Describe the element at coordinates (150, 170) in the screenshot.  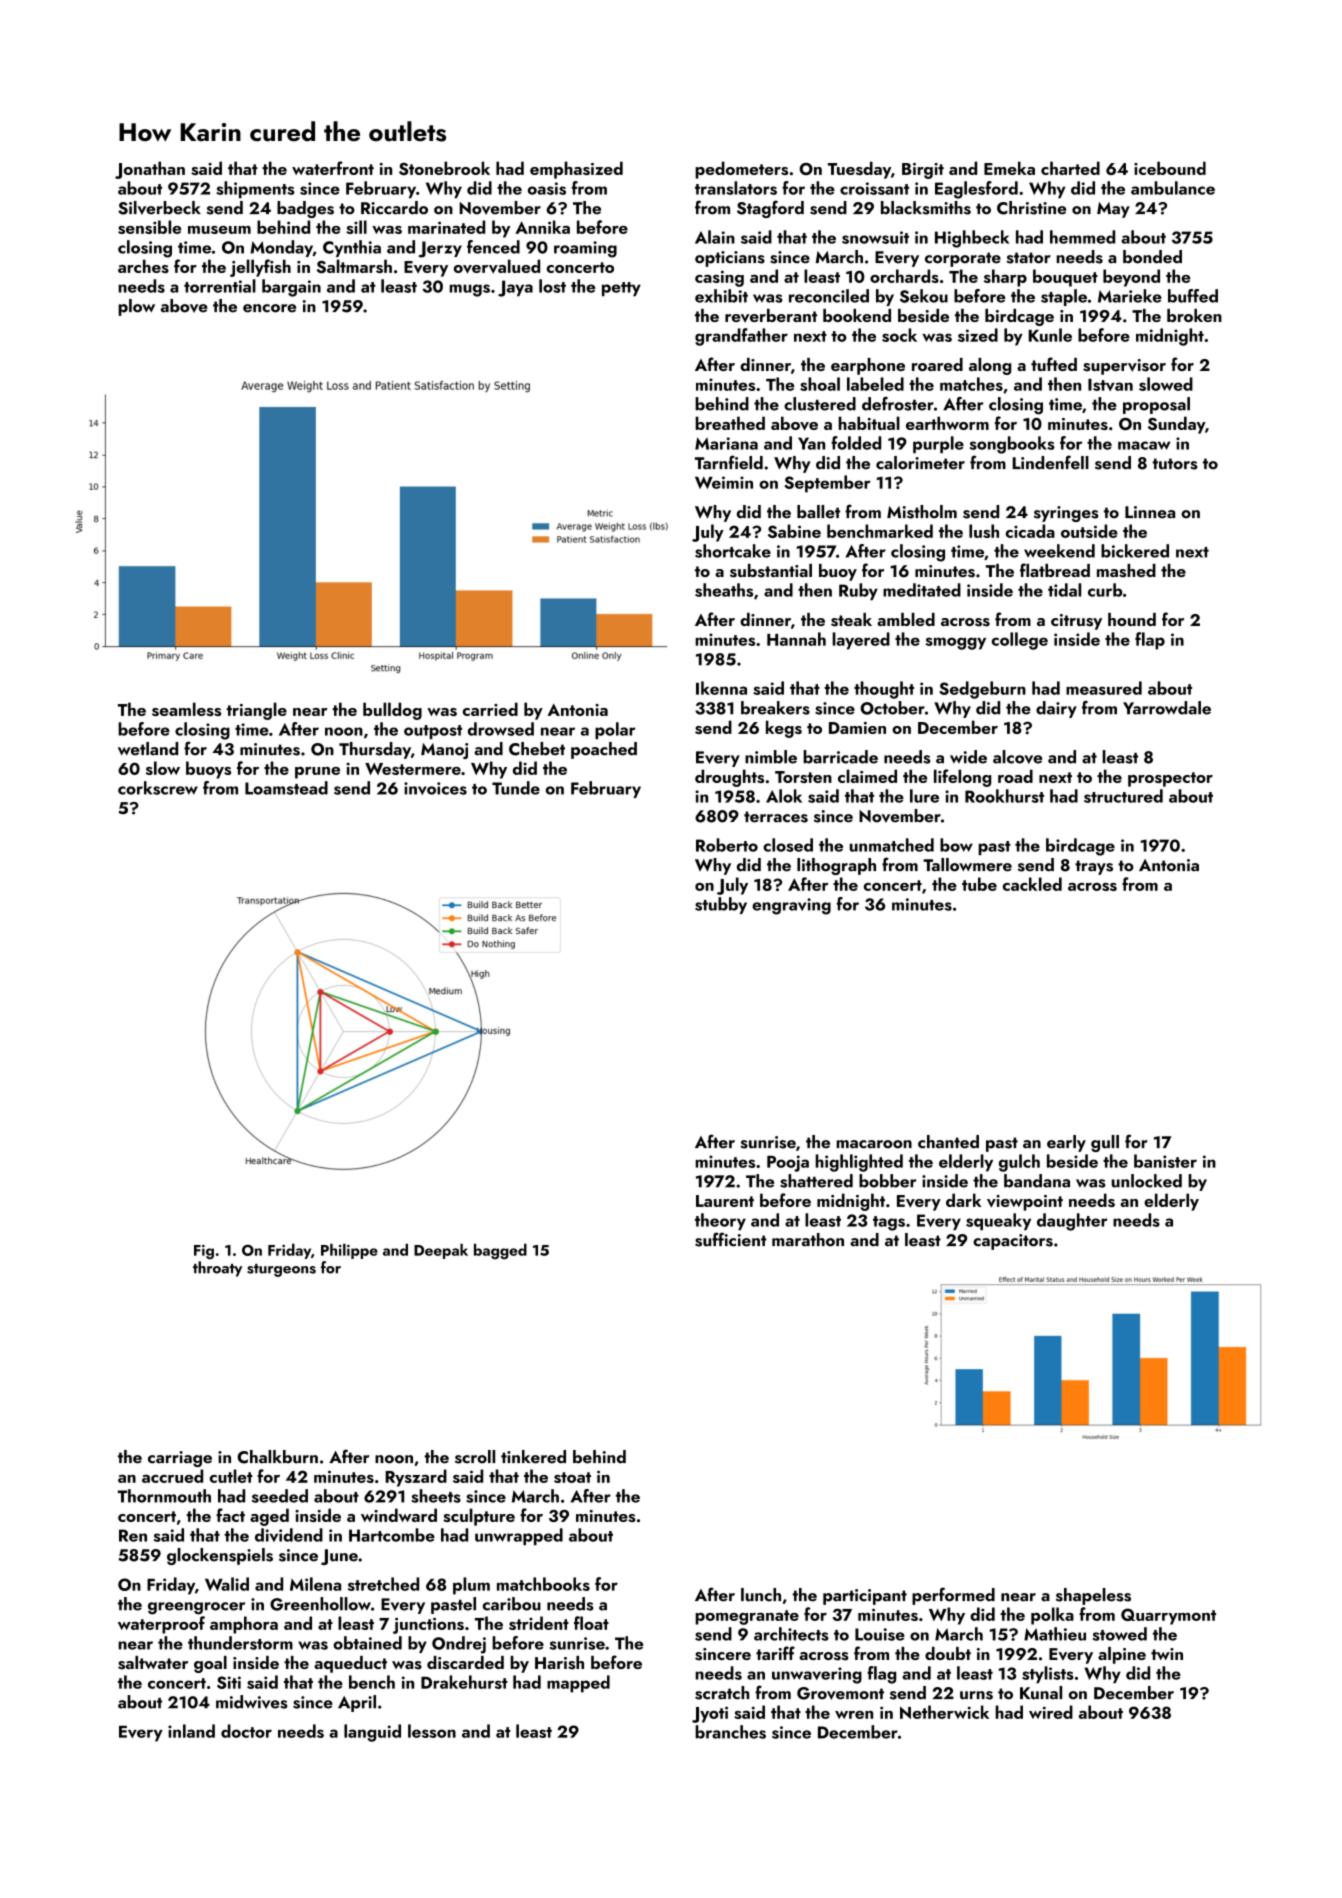
I see `Jonathan` at that location.
